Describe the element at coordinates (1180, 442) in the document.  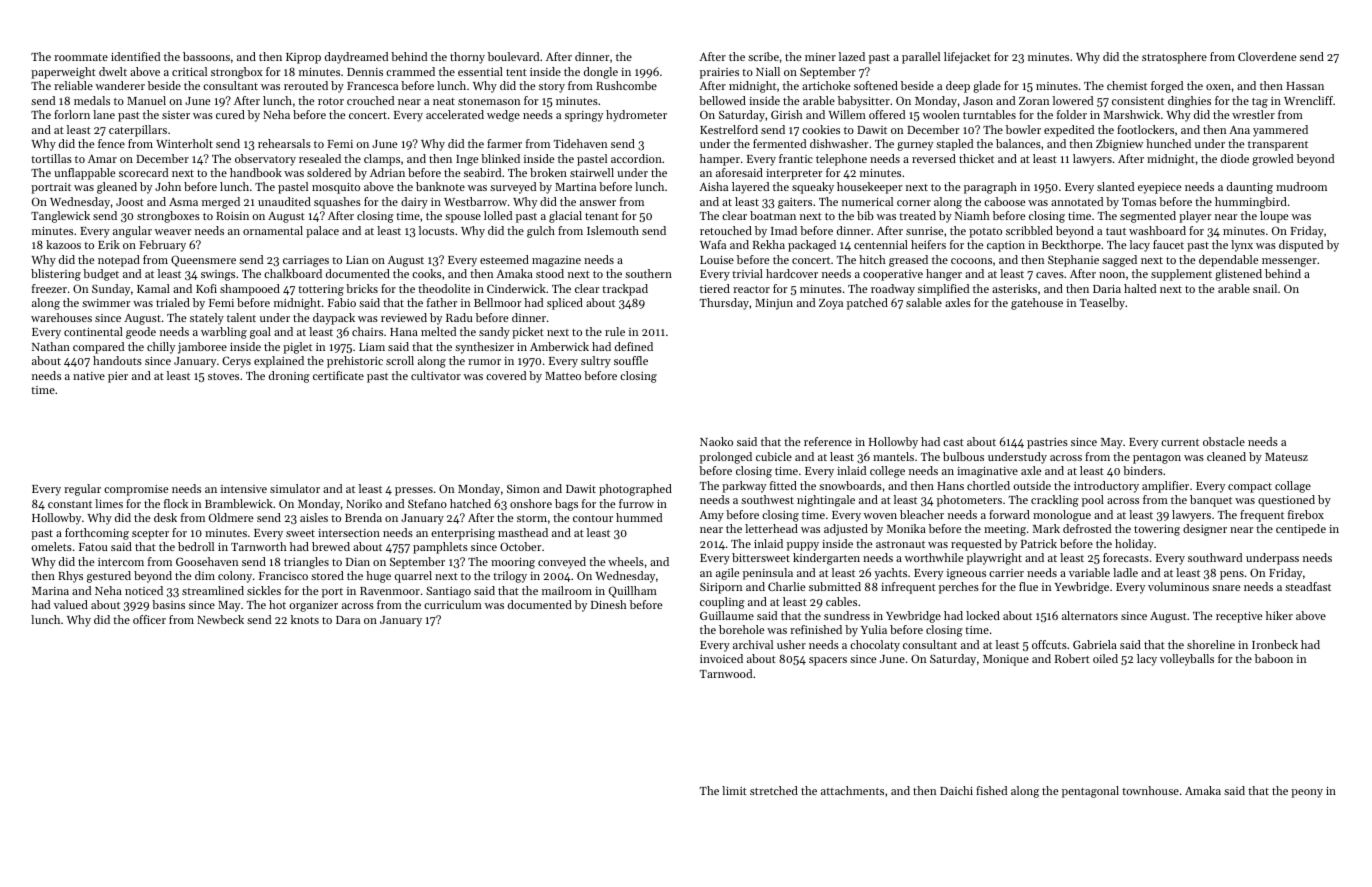
I see `current` at that location.
